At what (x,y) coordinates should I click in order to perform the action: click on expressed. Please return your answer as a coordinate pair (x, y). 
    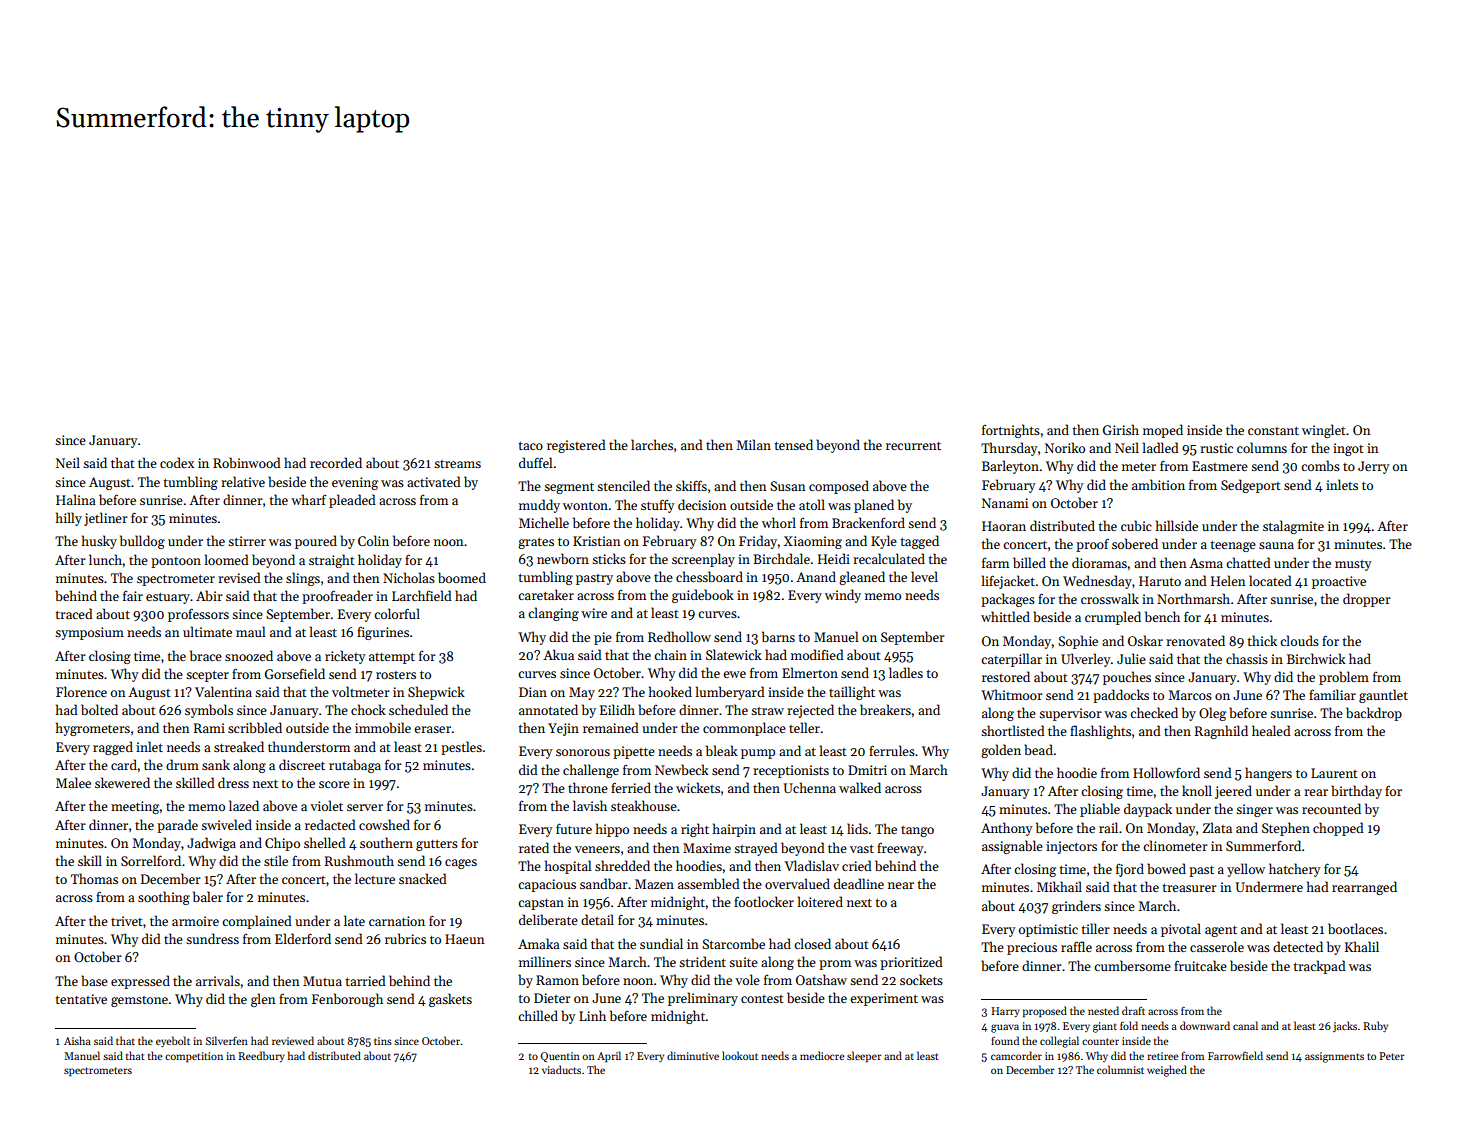
    Looking at the image, I should click on (140, 982).
